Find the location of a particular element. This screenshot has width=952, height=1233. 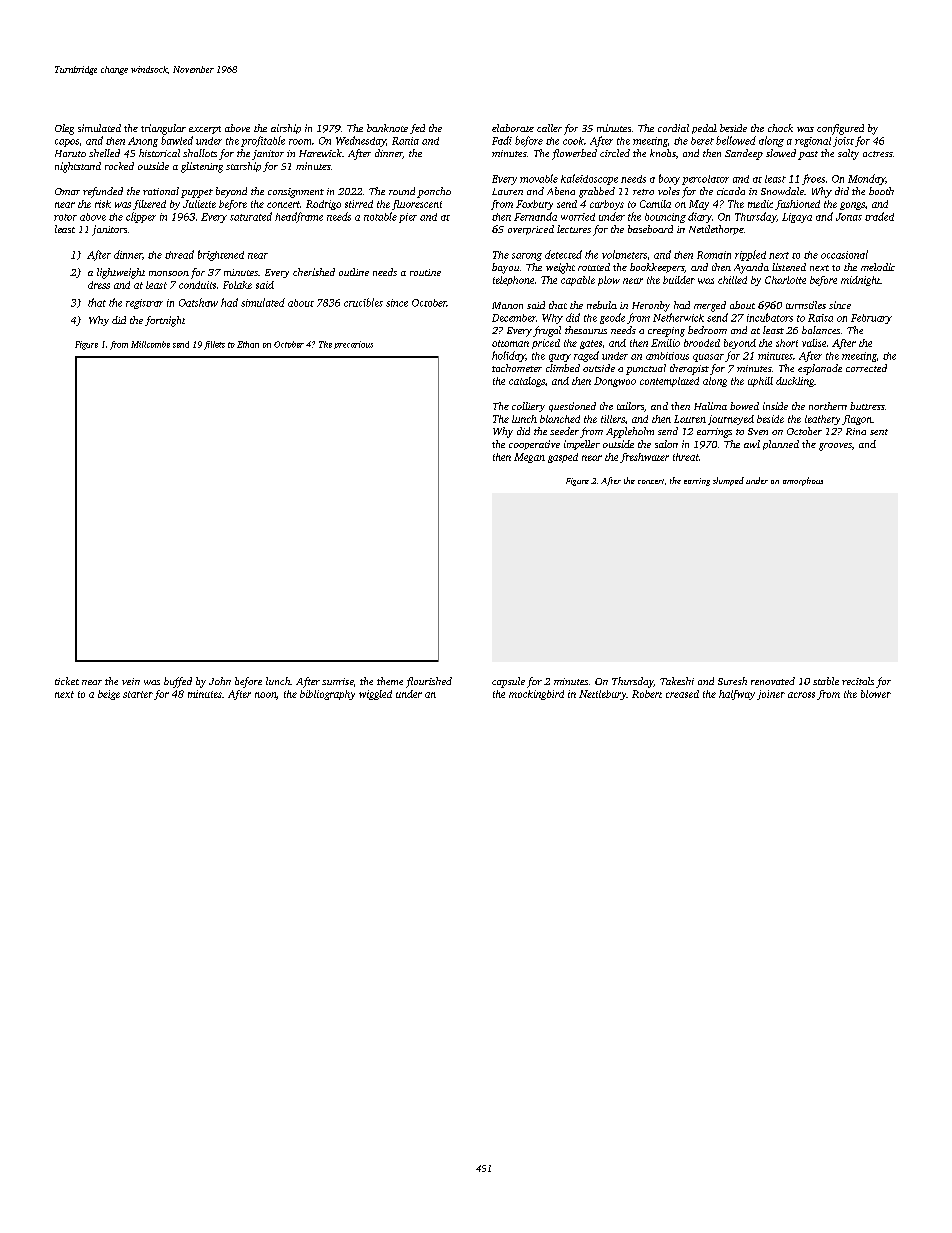

Millcombe is located at coordinates (150, 344).
